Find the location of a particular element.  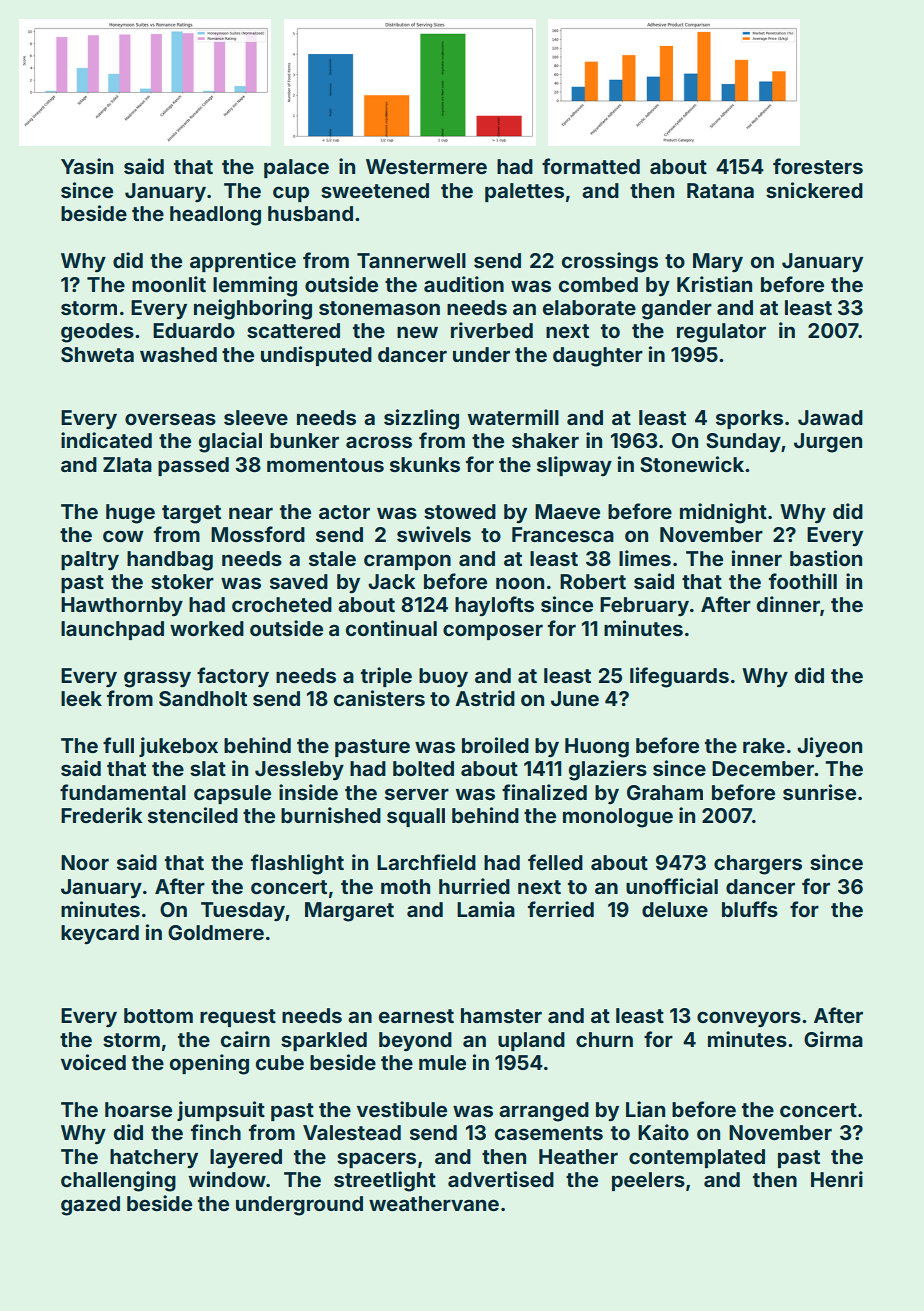

grassy is located at coordinates (157, 679).
